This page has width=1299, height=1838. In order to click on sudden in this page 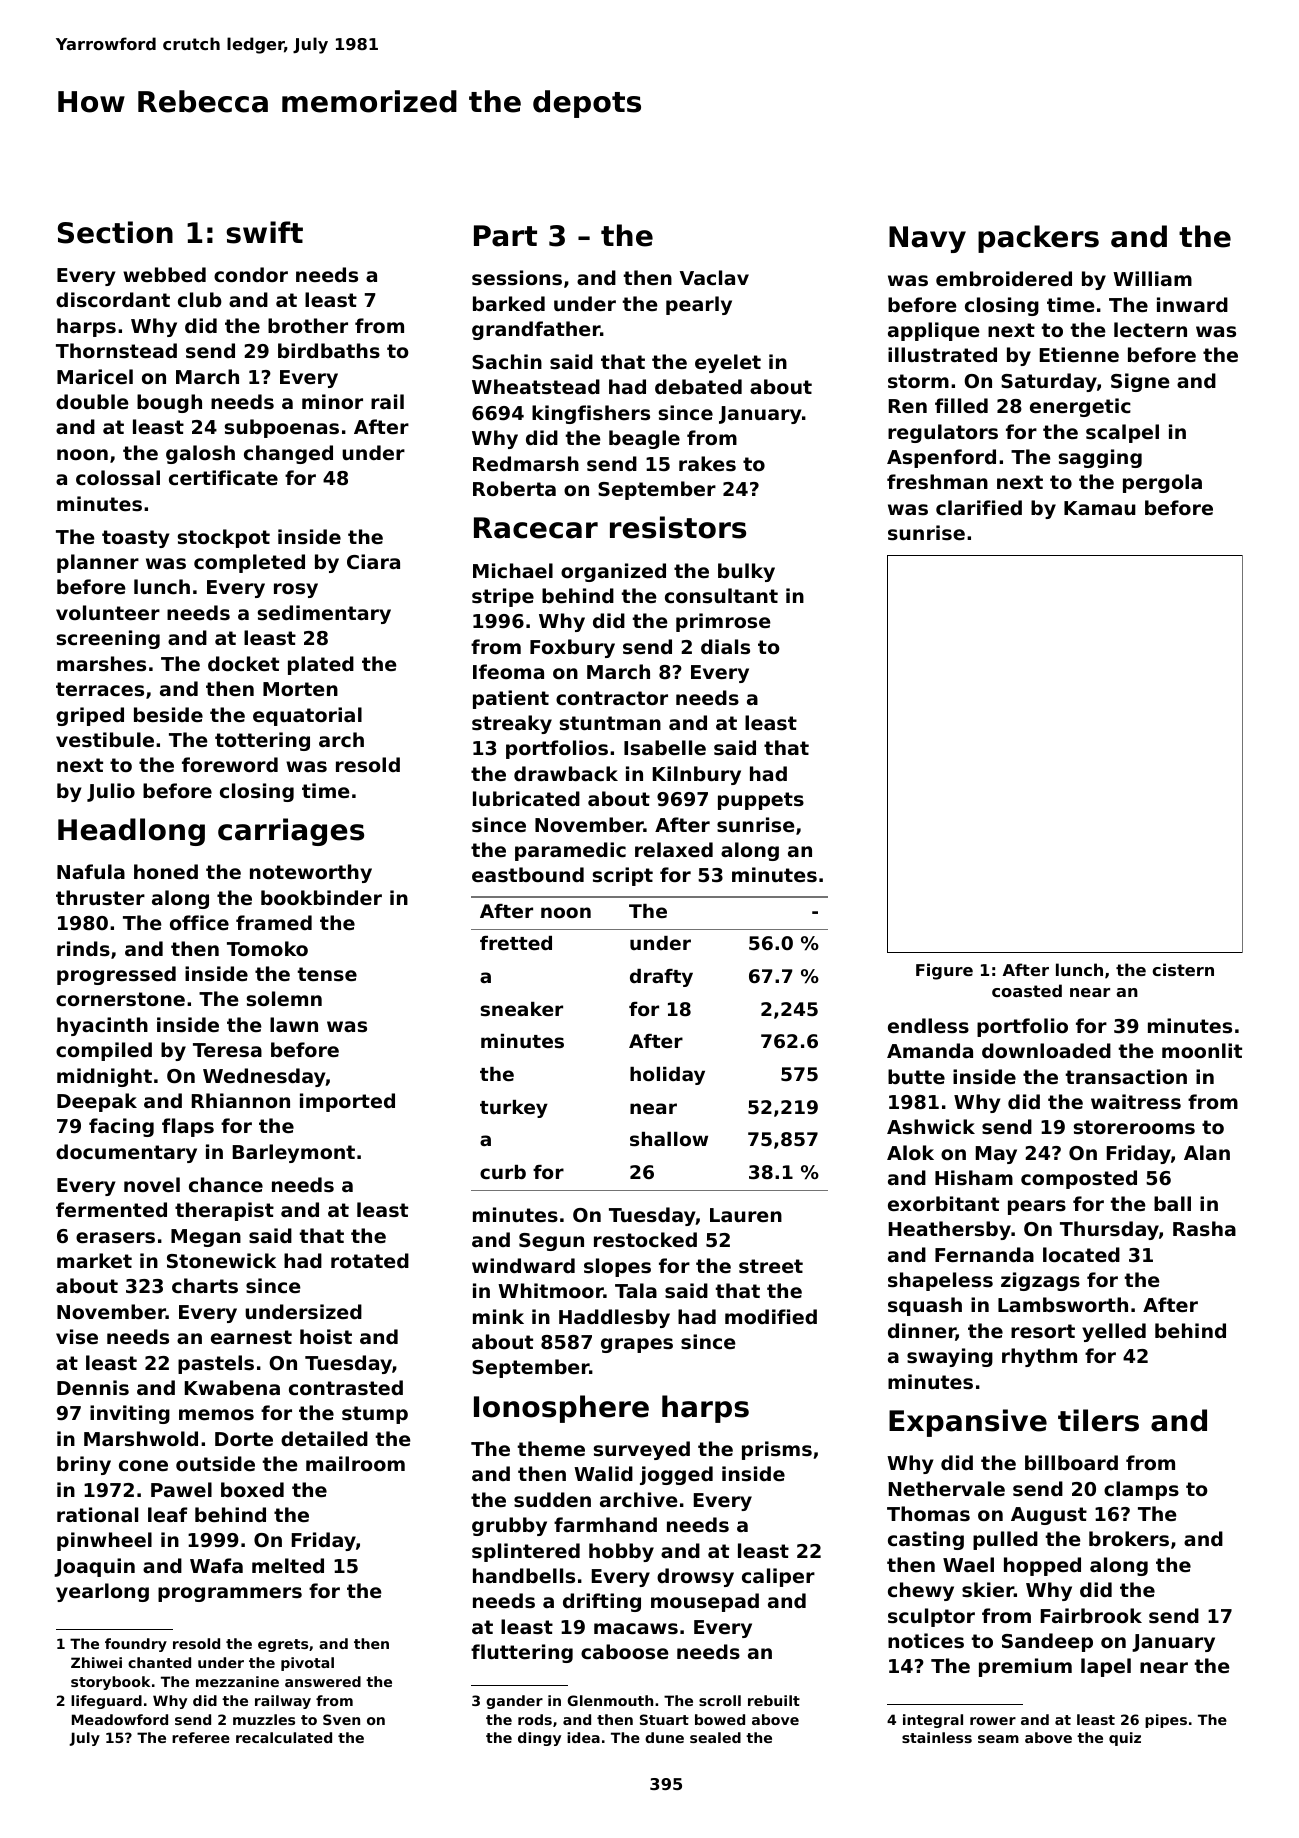, I will do `click(552, 1499)`.
